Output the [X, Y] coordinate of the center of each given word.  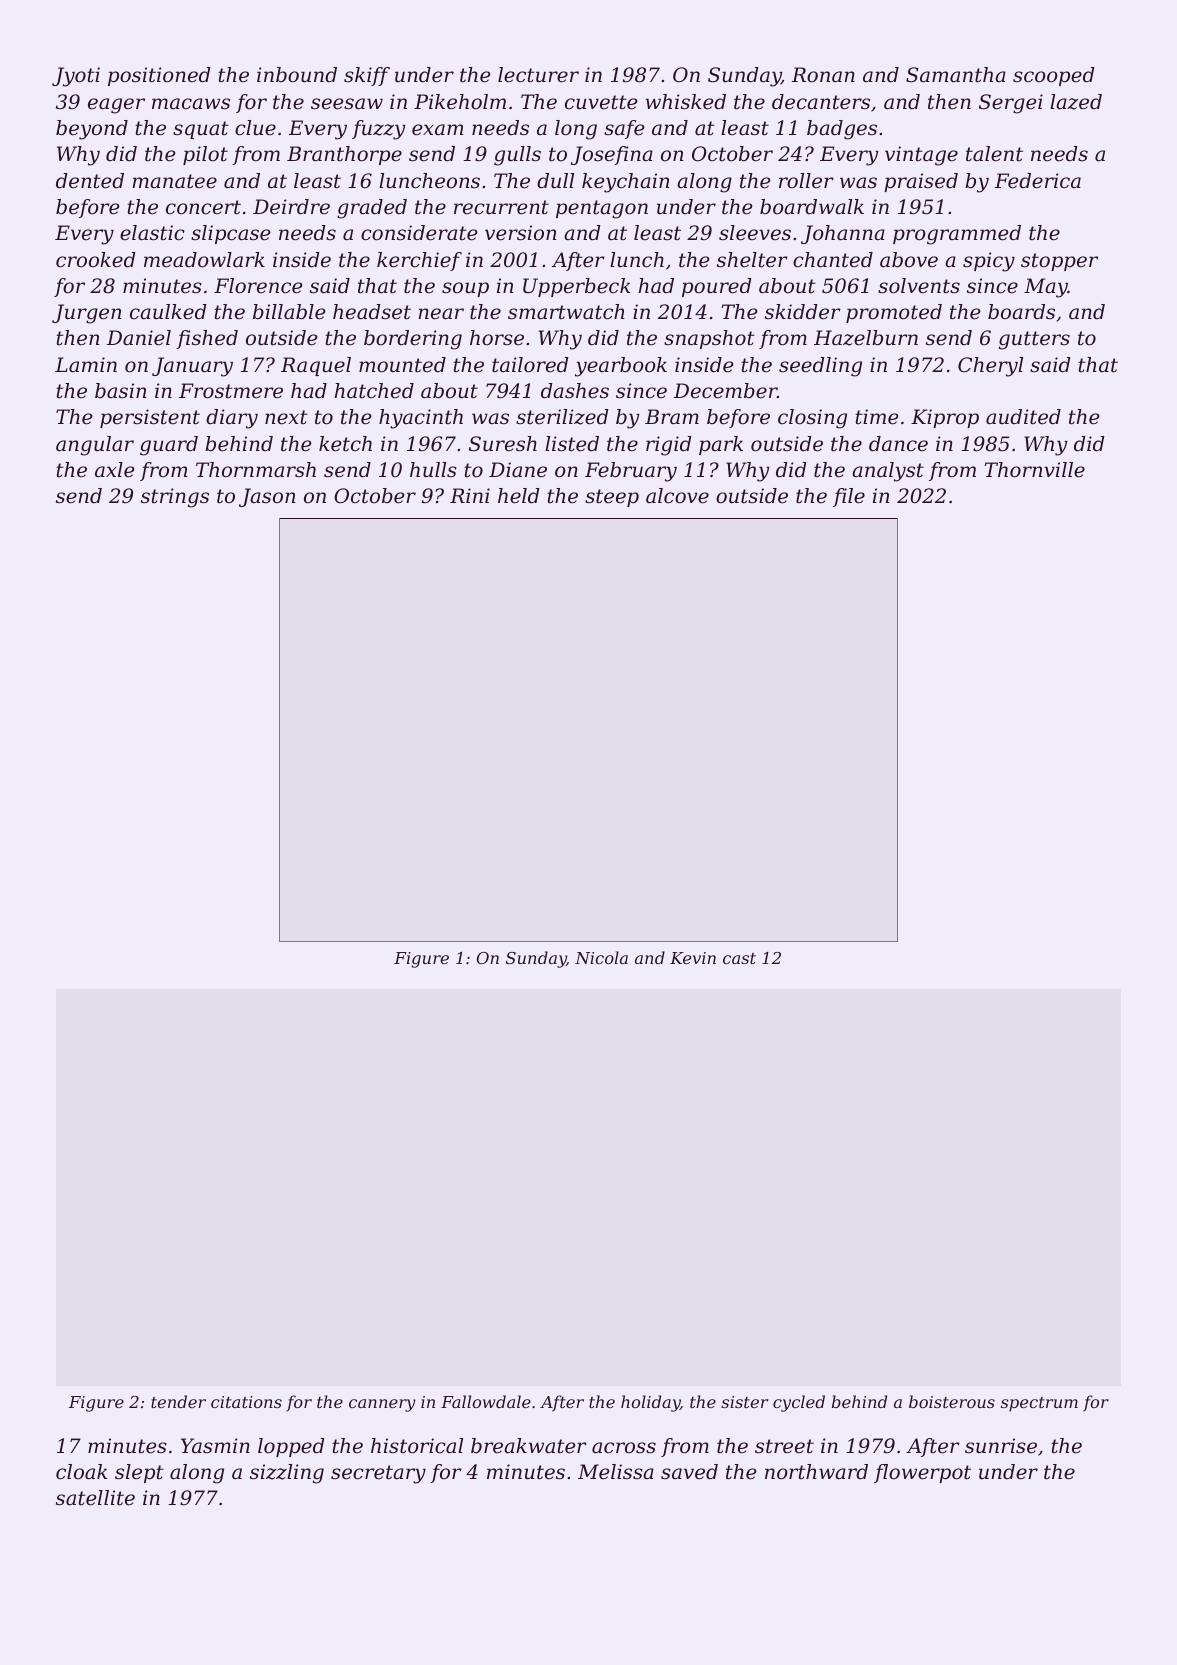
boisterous [952, 1401]
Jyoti [76, 77]
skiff [367, 76]
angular [95, 446]
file [849, 497]
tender [178, 1401]
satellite [95, 1498]
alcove [677, 496]
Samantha [956, 75]
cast [739, 958]
